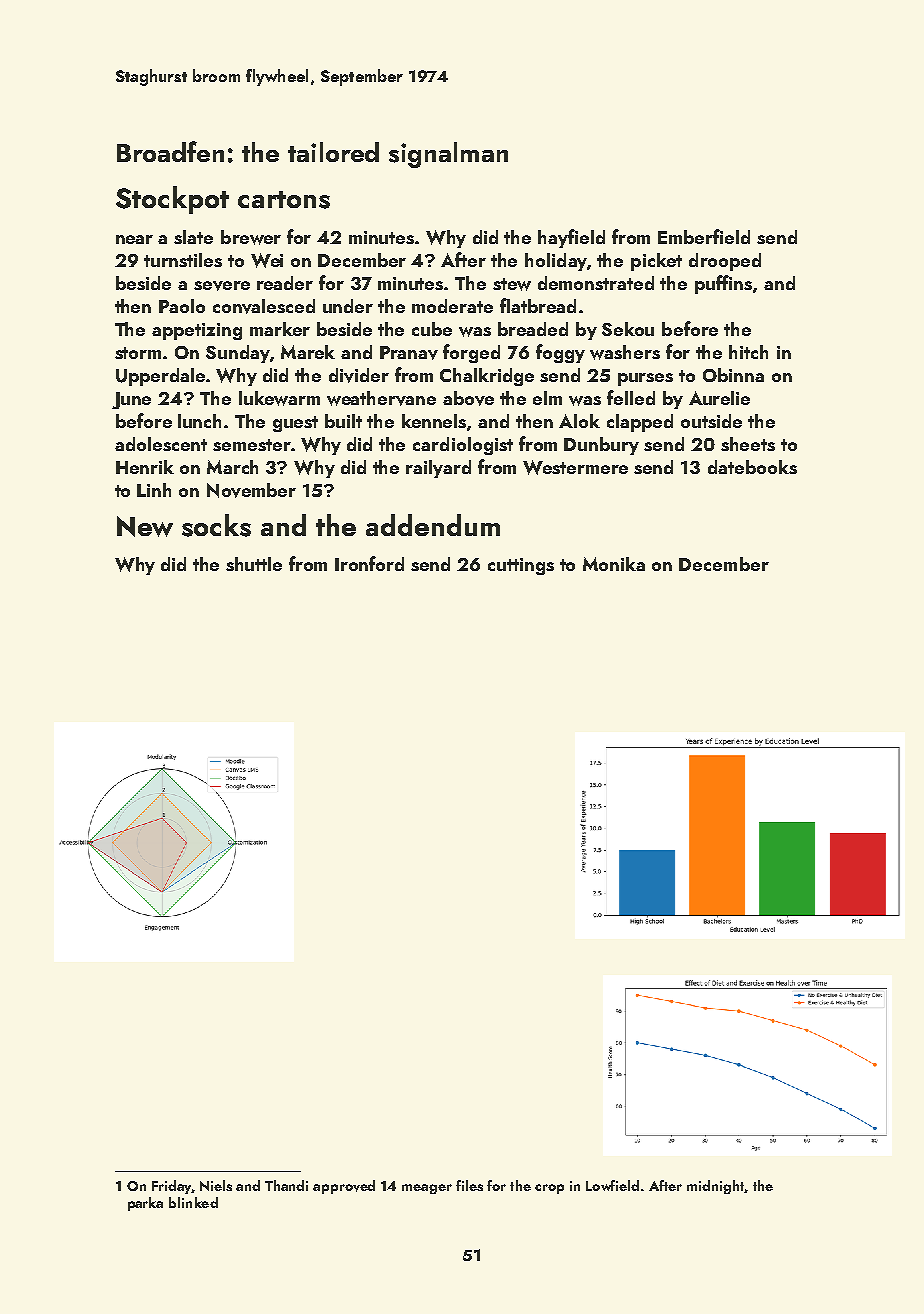 The width and height of the page is (924, 1314). What do you see at coordinates (752, 467) in the page?
I see `datebooks` at bounding box center [752, 467].
